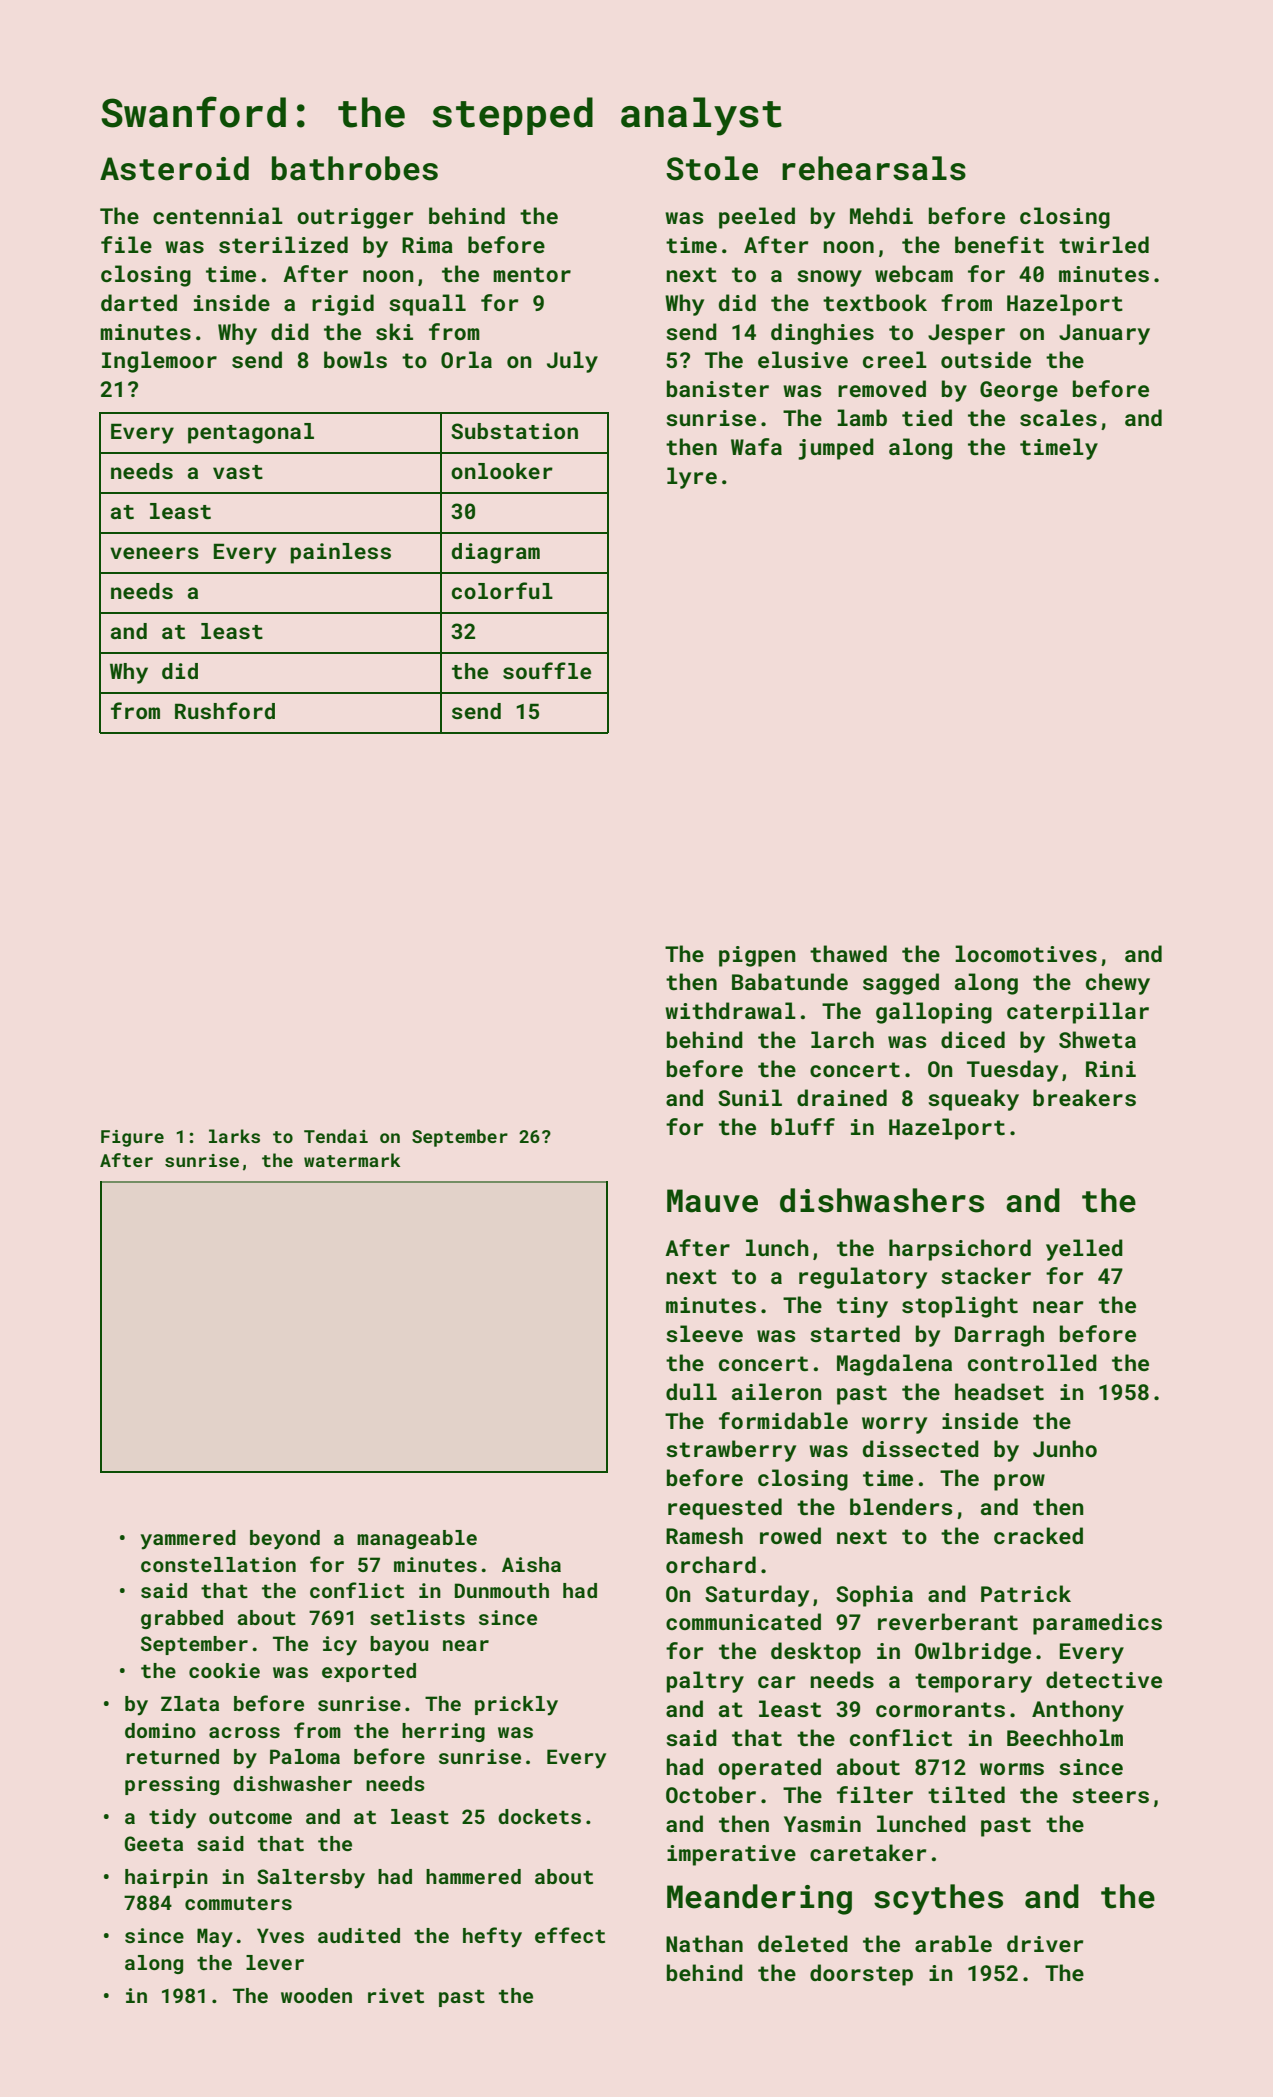  I want to click on filter, so click(875, 1794).
